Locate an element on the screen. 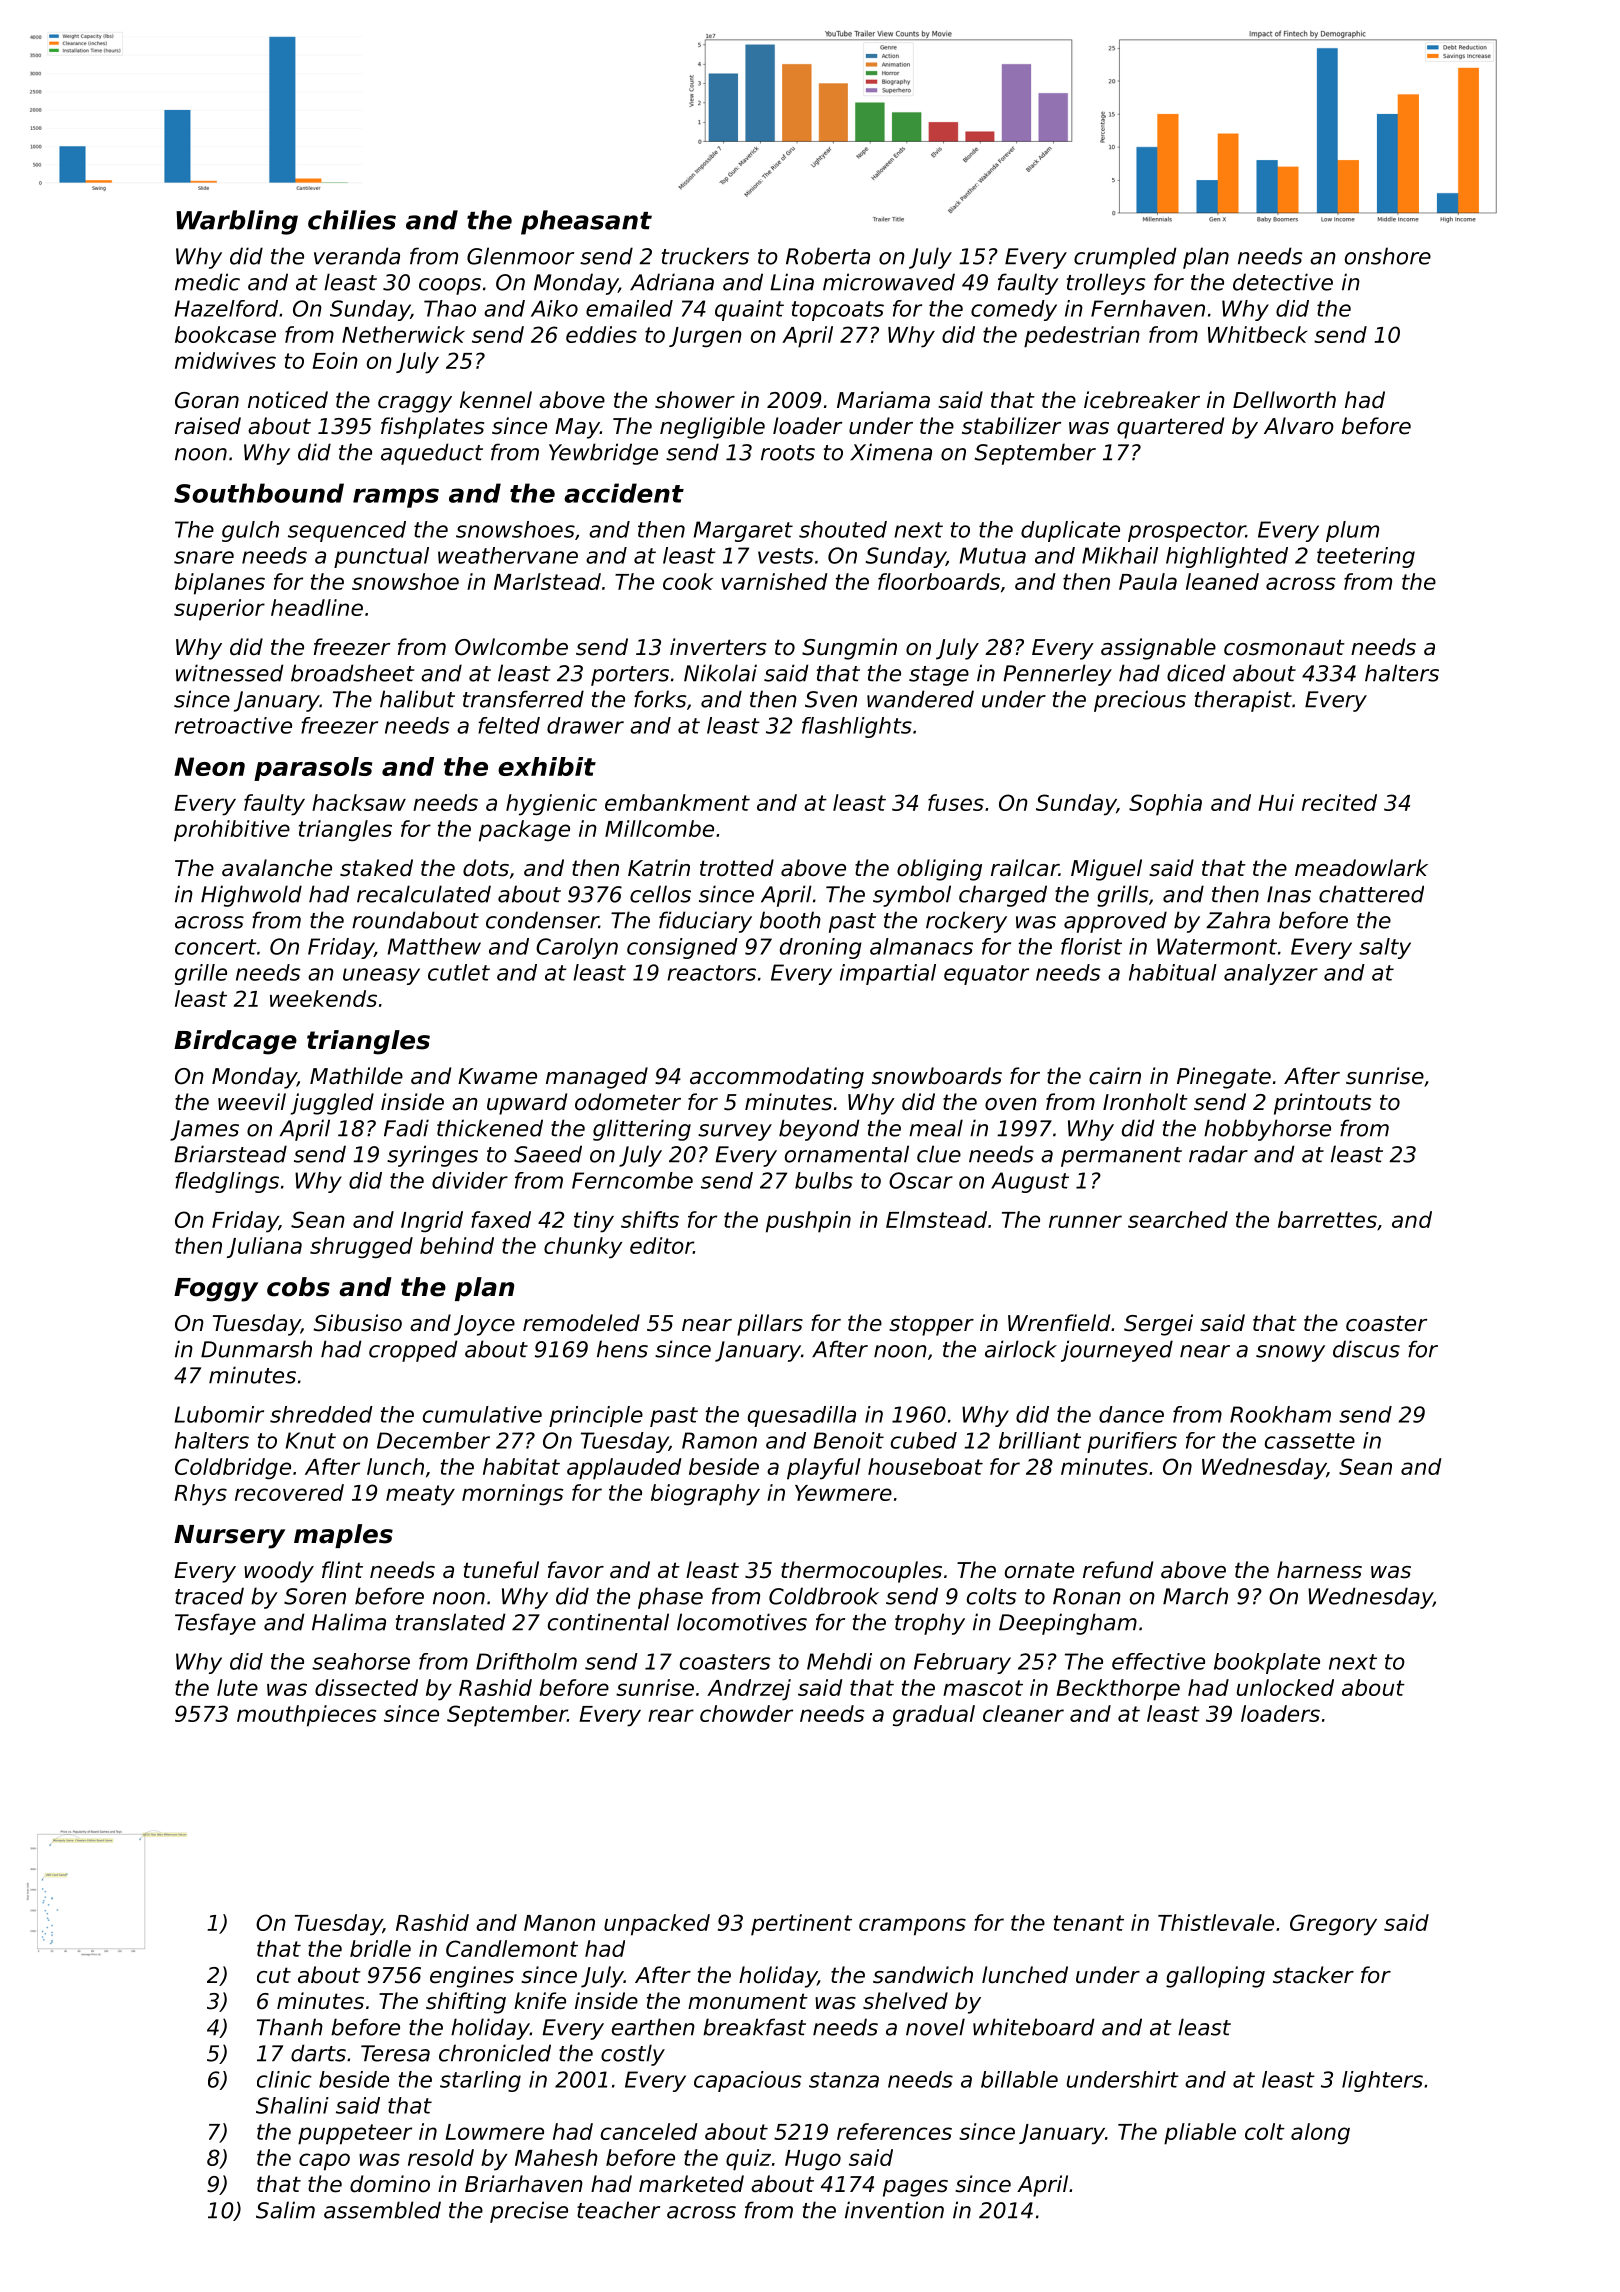 The width and height of the screenshot is (1620, 2292). aqueduct is located at coordinates (432, 454).
